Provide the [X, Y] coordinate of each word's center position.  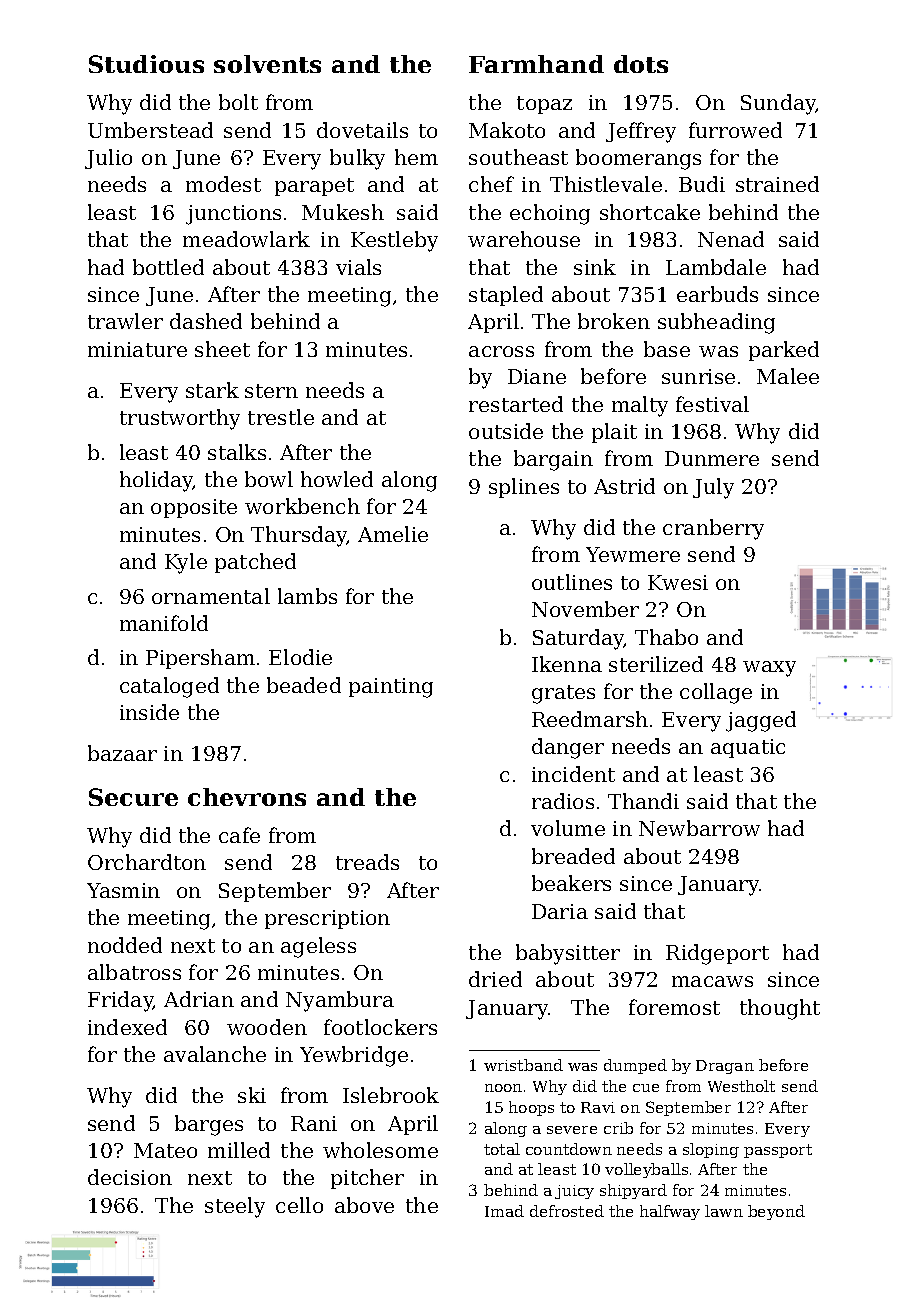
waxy [769, 669]
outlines [572, 582]
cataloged [169, 687]
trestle [281, 417]
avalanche [215, 1054]
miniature [137, 349]
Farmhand [536, 64]
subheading [716, 323]
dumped [635, 1066]
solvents [267, 64]
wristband [523, 1065]
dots [641, 64]
